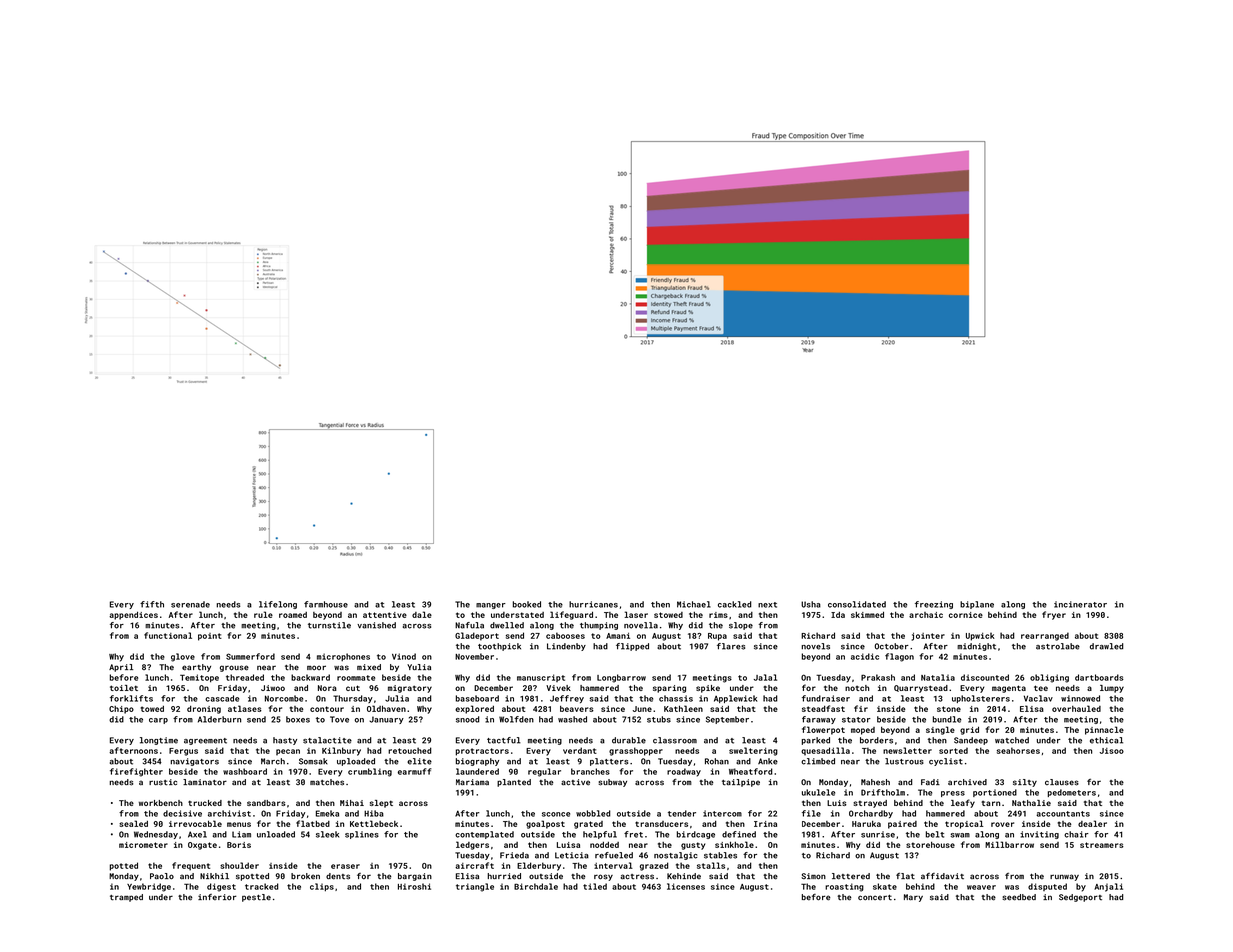 This image has width=1233, height=952. What do you see at coordinates (162, 876) in the image?
I see `Paolo` at bounding box center [162, 876].
